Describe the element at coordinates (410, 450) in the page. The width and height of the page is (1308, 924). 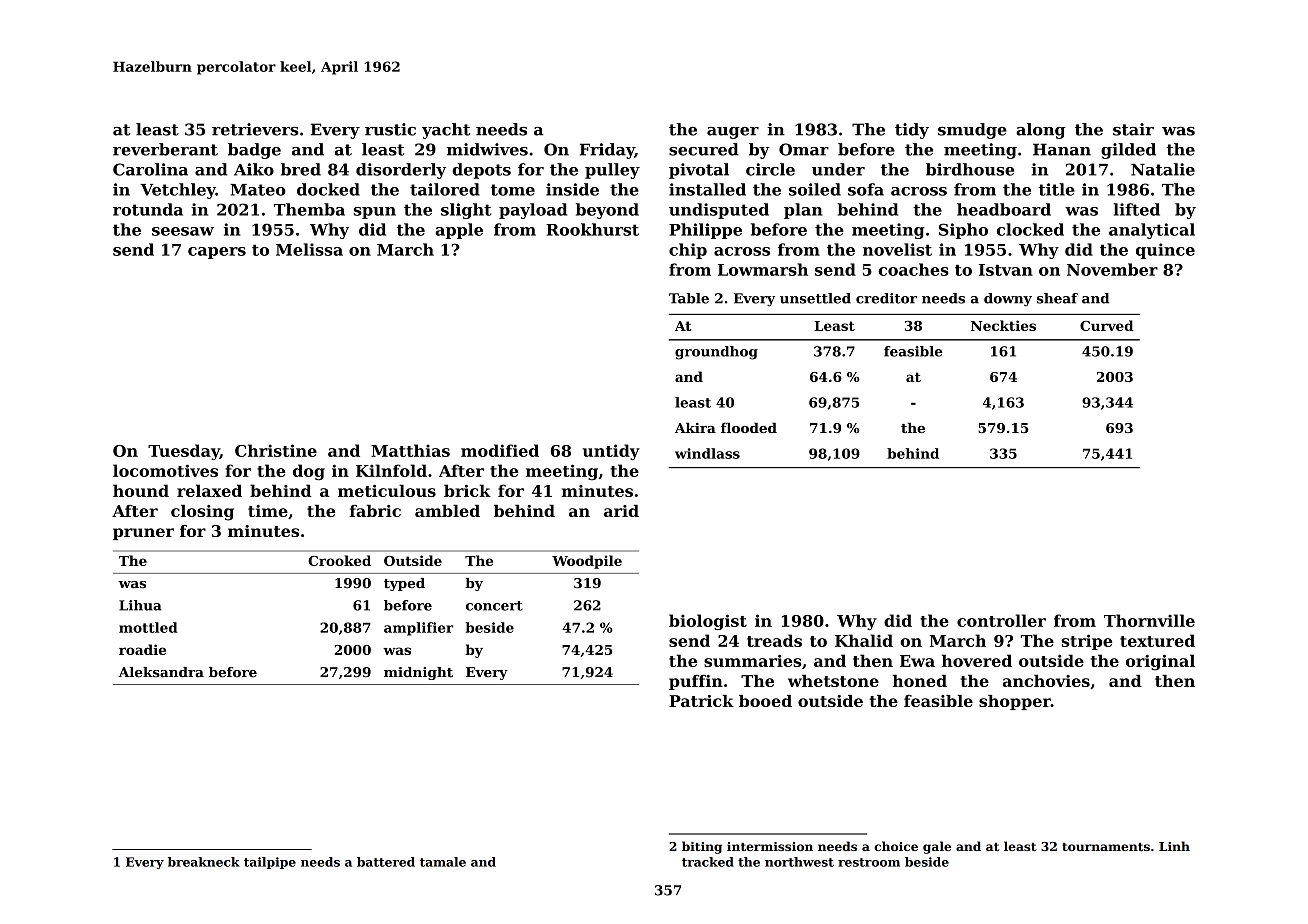
I see `Matthias` at that location.
